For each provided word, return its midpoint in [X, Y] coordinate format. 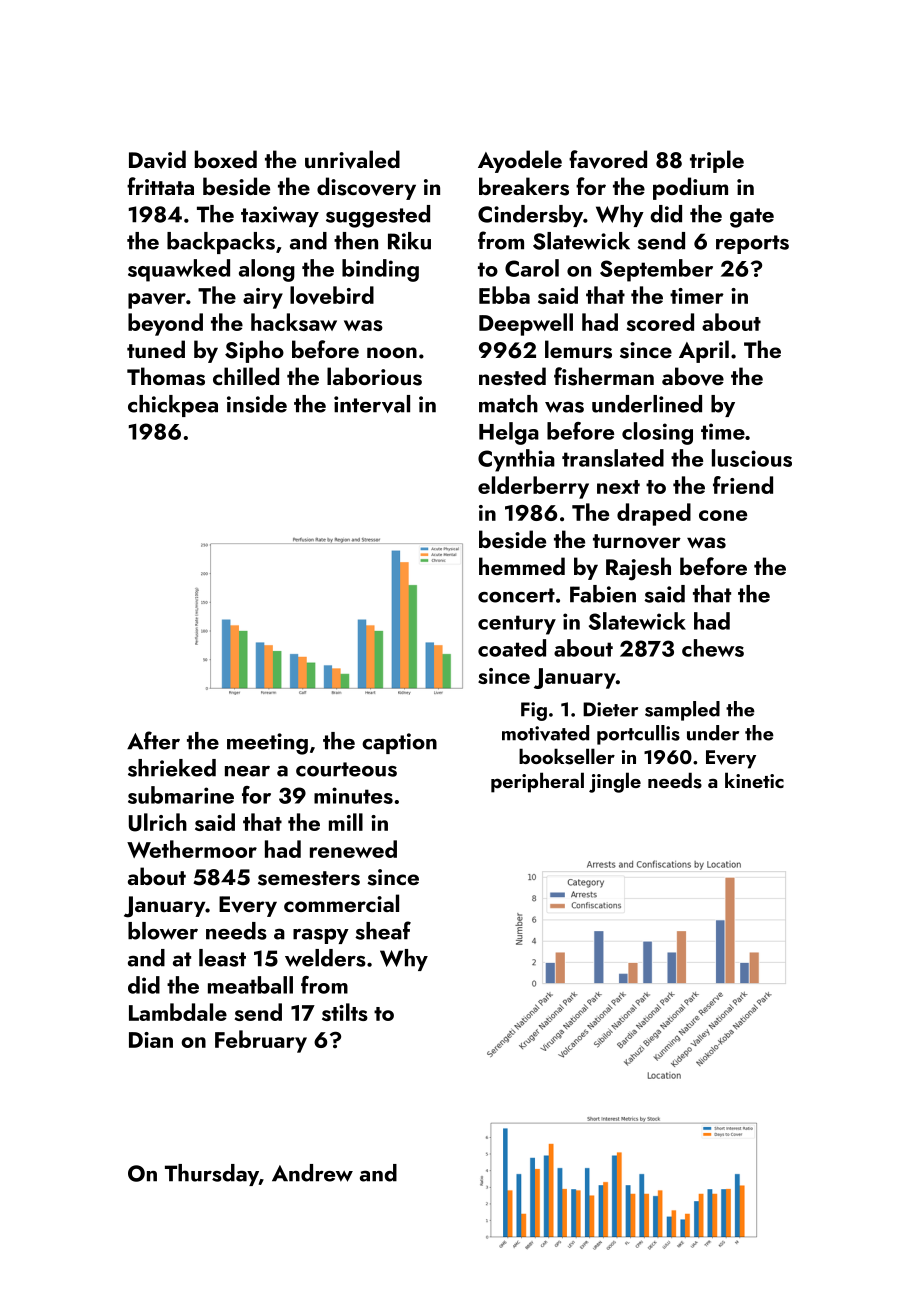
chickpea [173, 406]
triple [717, 161]
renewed [353, 849]
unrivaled [352, 159]
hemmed [522, 566]
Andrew [312, 1173]
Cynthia [516, 460]
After [153, 740]
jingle [615, 782]
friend [743, 485]
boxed [226, 159]
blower [163, 931]
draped [654, 514]
